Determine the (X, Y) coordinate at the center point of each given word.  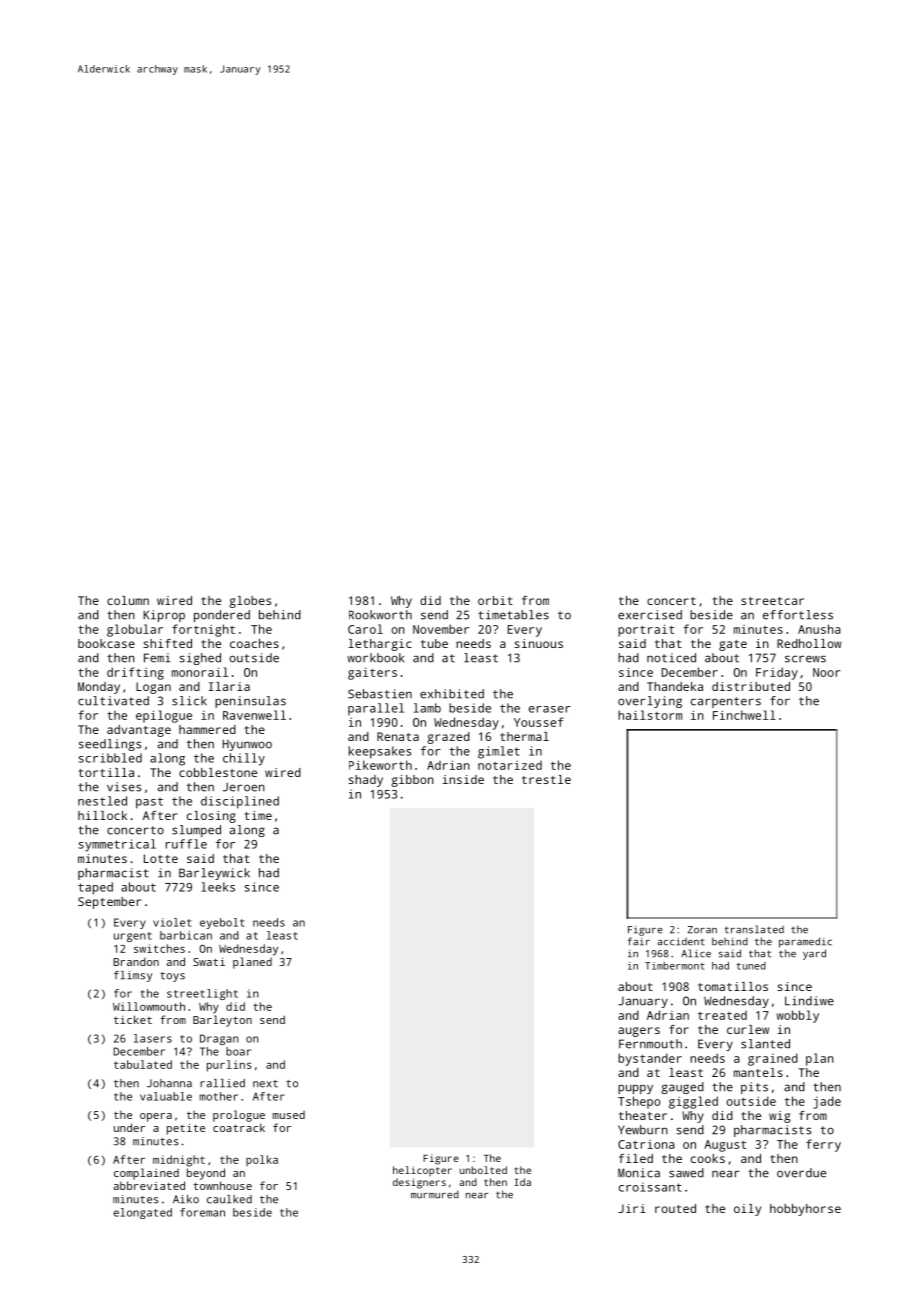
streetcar (772, 601)
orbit (495, 600)
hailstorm (650, 715)
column (128, 600)
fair (639, 941)
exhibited (452, 694)
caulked (229, 1199)
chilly (244, 759)
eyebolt (222, 923)
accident (681, 941)
